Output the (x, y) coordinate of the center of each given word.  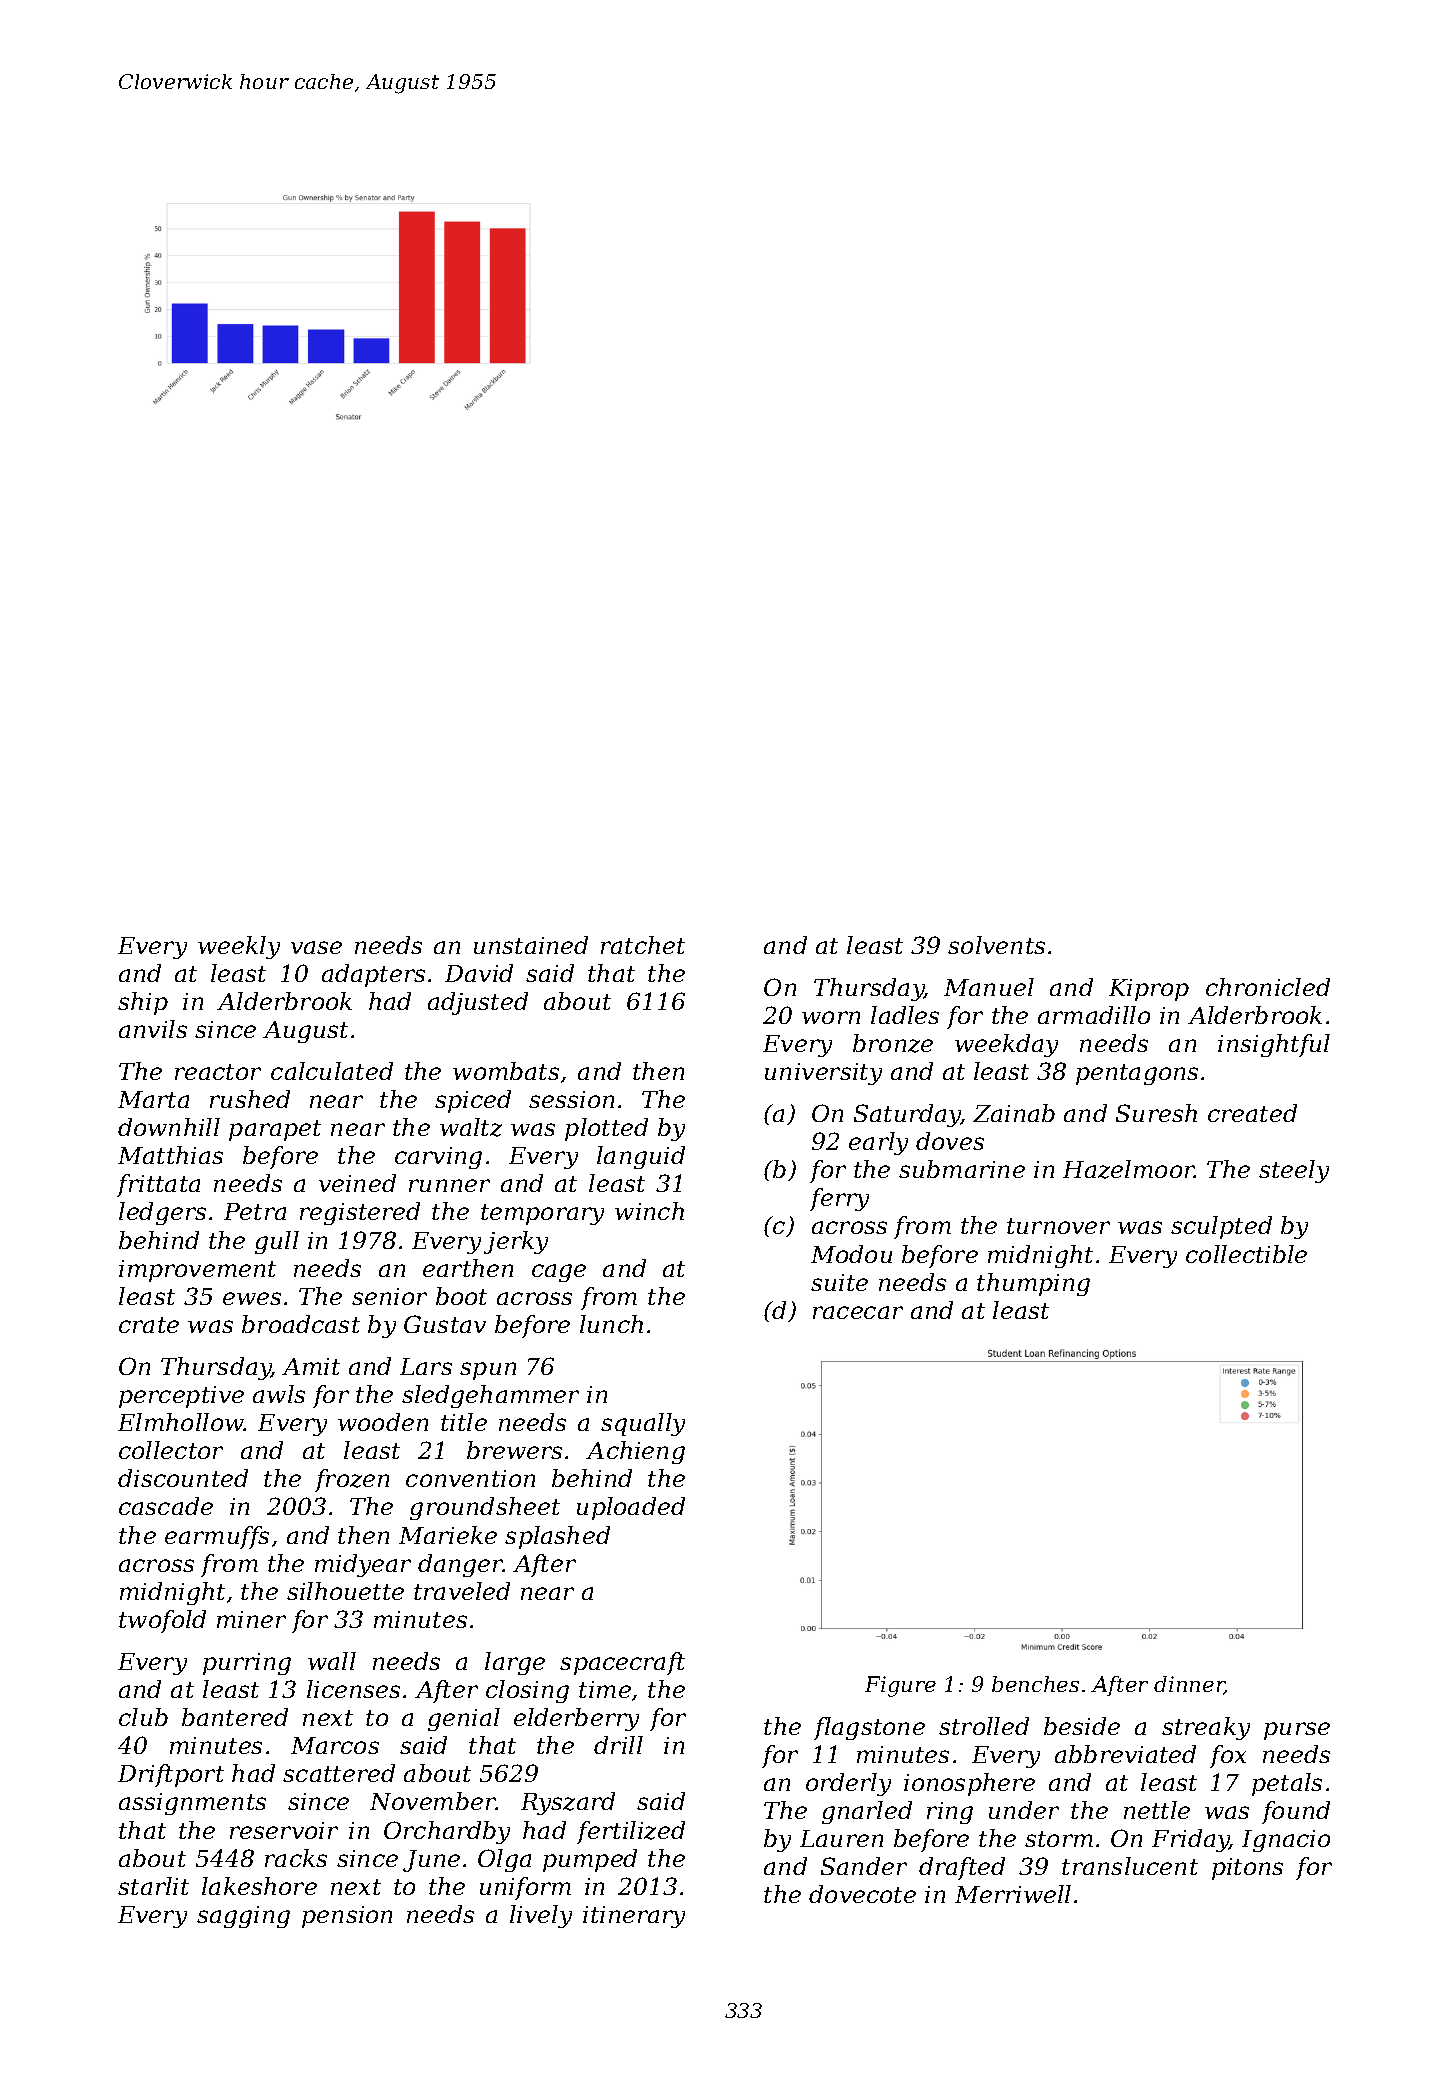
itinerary (634, 1917)
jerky (516, 1242)
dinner (1189, 1685)
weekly (239, 947)
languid (641, 1157)
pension (347, 1917)
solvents (996, 945)
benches (1035, 1684)
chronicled (1268, 987)
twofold (162, 1621)
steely (1294, 1171)
